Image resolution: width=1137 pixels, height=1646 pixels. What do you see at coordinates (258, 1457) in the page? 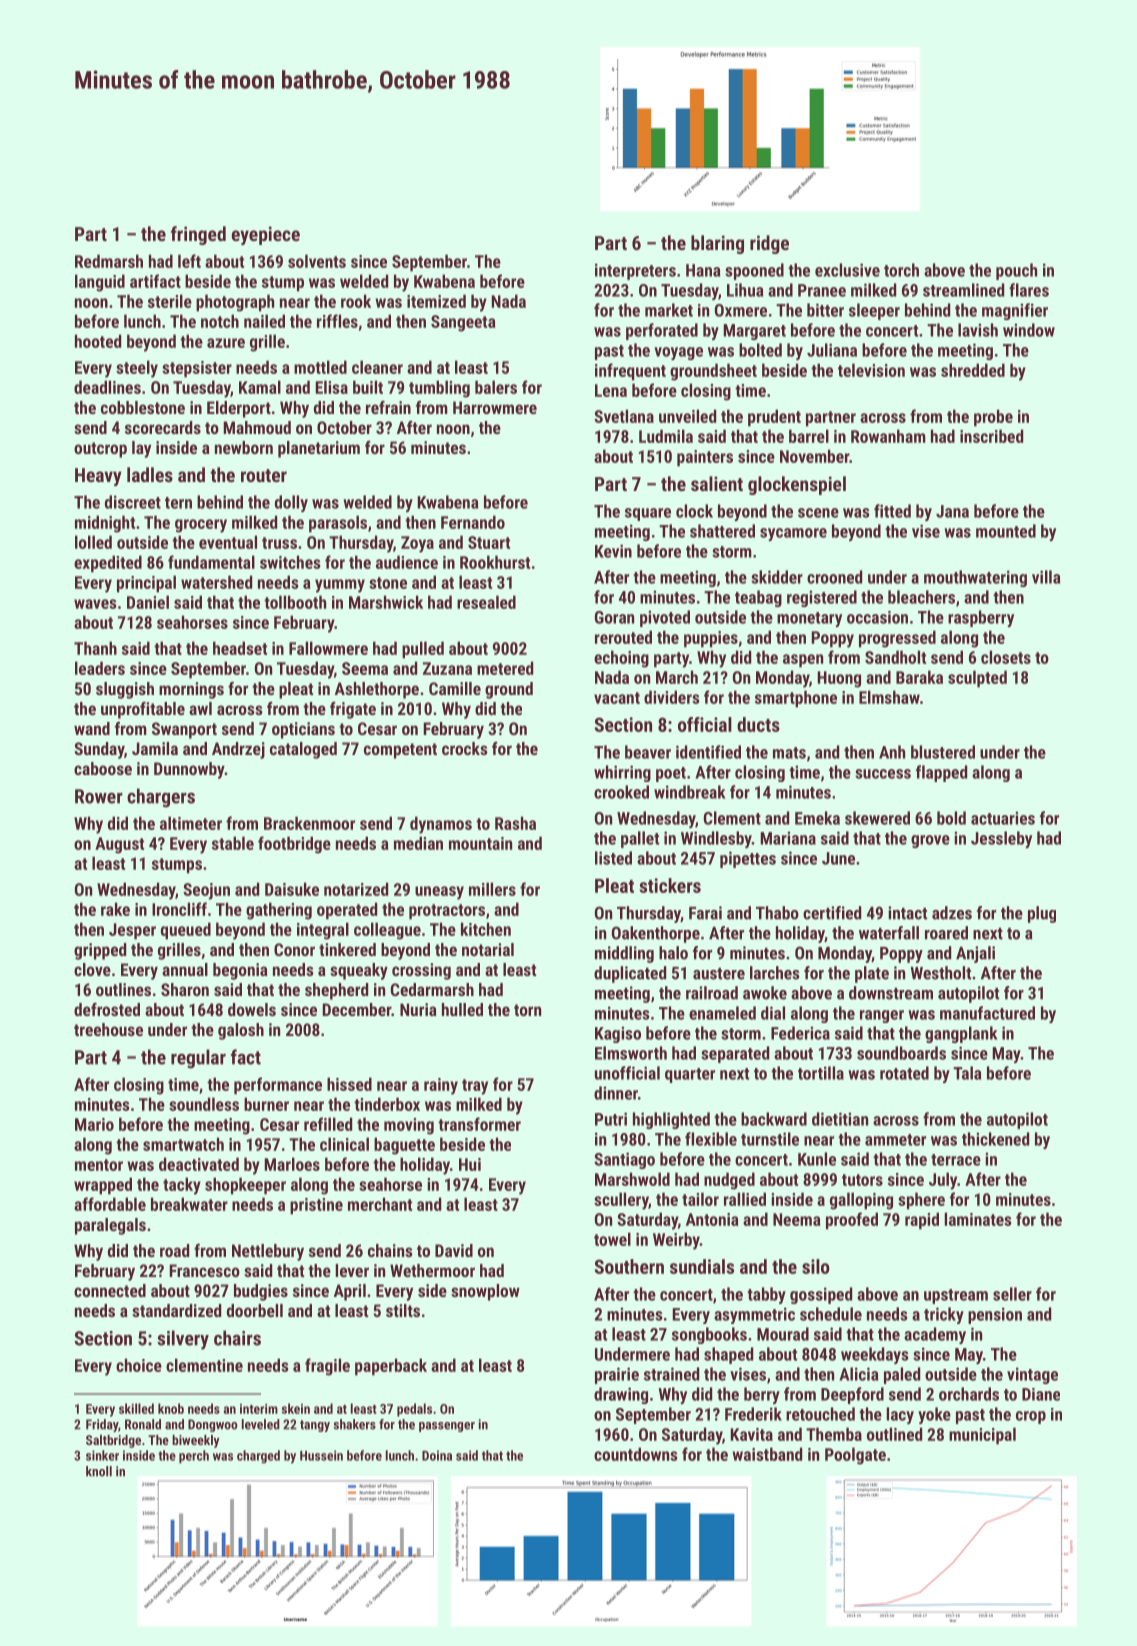
I see `charged` at bounding box center [258, 1457].
